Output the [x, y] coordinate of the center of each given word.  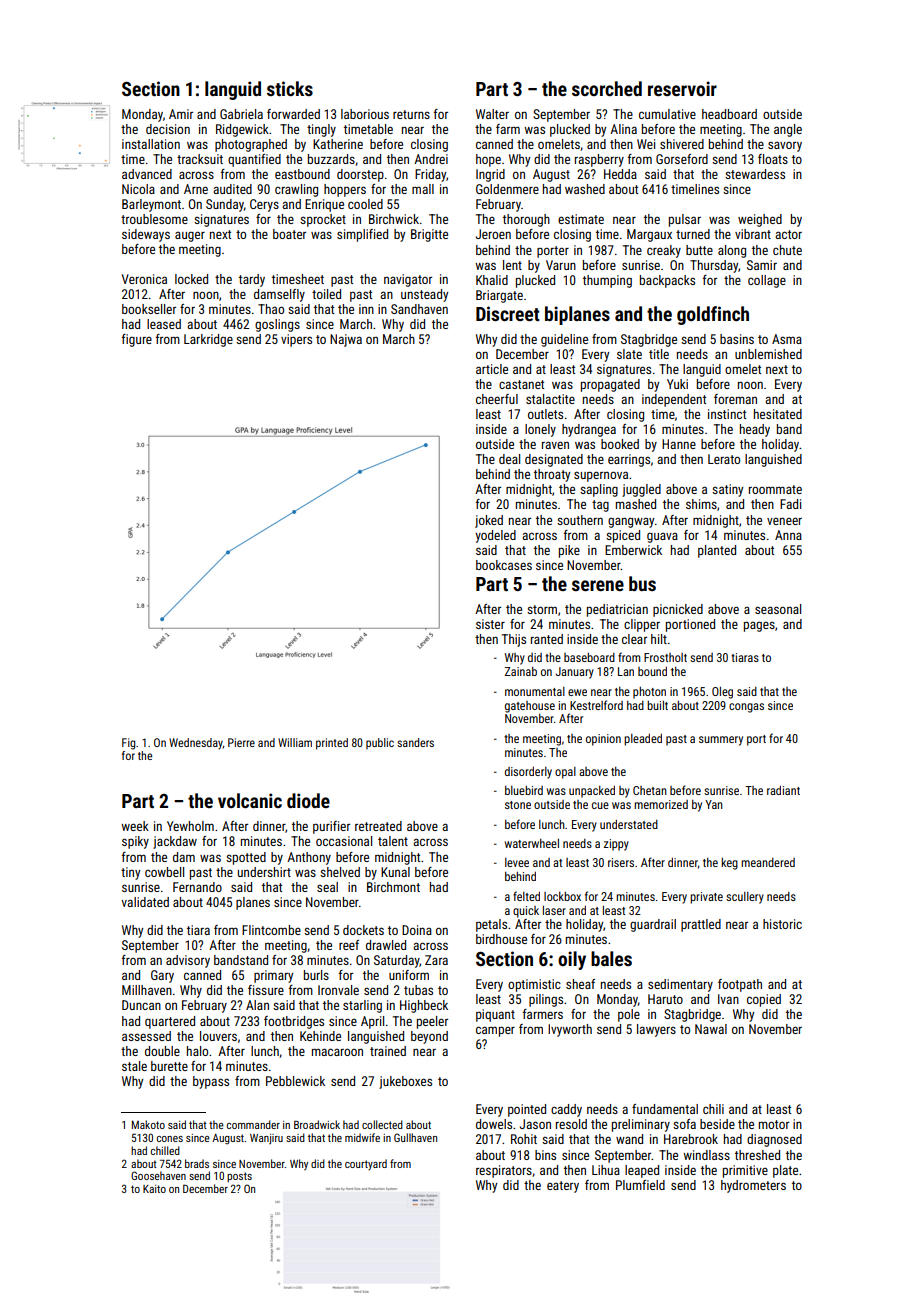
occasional [344, 841]
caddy [566, 1110]
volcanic [250, 800]
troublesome [154, 219]
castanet [521, 384]
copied [764, 1000]
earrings [629, 460]
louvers [218, 1036]
